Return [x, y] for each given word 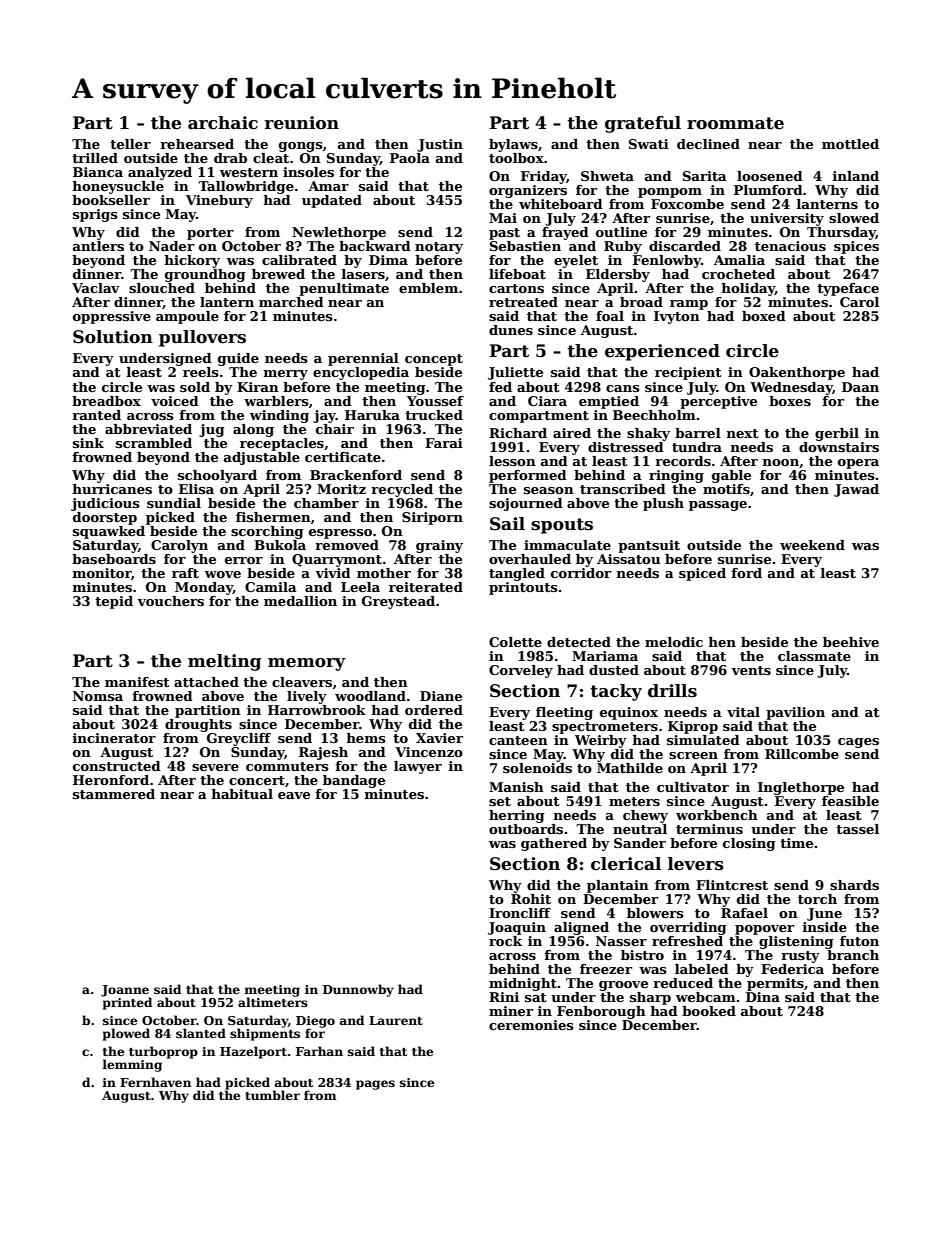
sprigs [95, 215]
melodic [674, 642]
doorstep [105, 518]
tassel [857, 829]
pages [375, 1085]
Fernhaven [155, 1082]
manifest [137, 682]
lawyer [418, 767]
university [787, 219]
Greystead [398, 602]
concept [434, 360]
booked [709, 1011]
